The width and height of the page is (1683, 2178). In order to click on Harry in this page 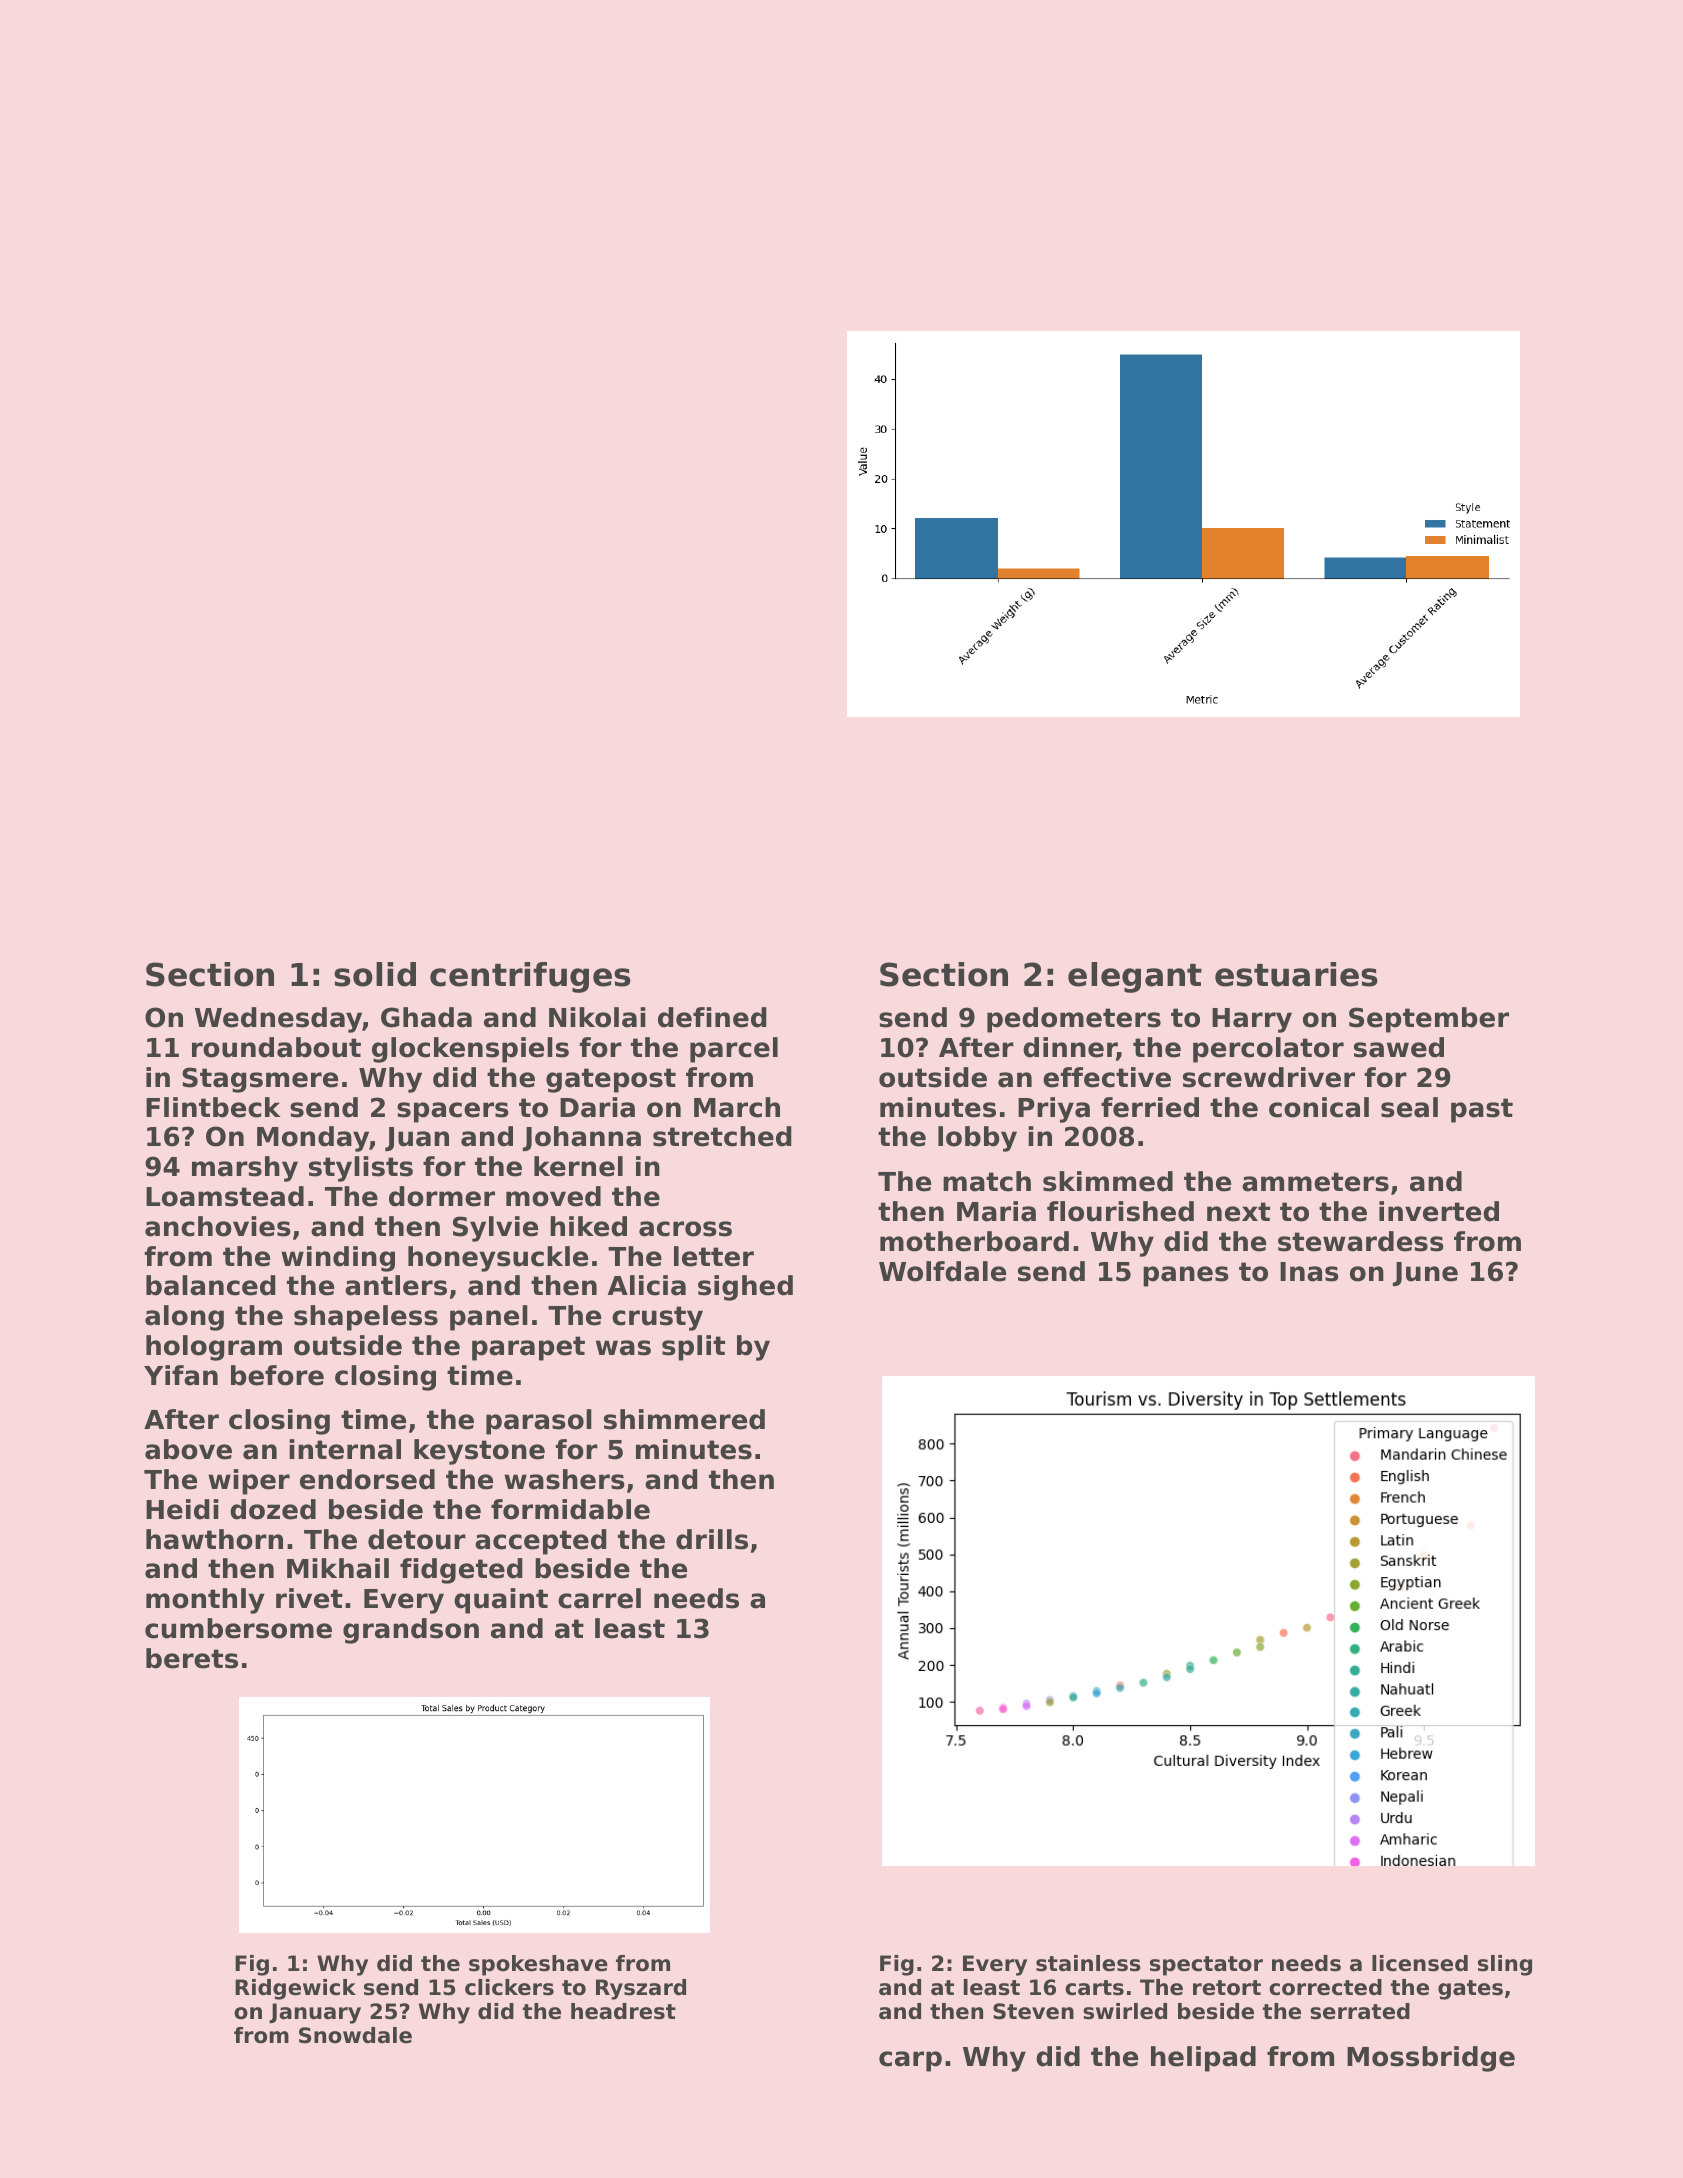, I will do `click(1252, 1020)`.
